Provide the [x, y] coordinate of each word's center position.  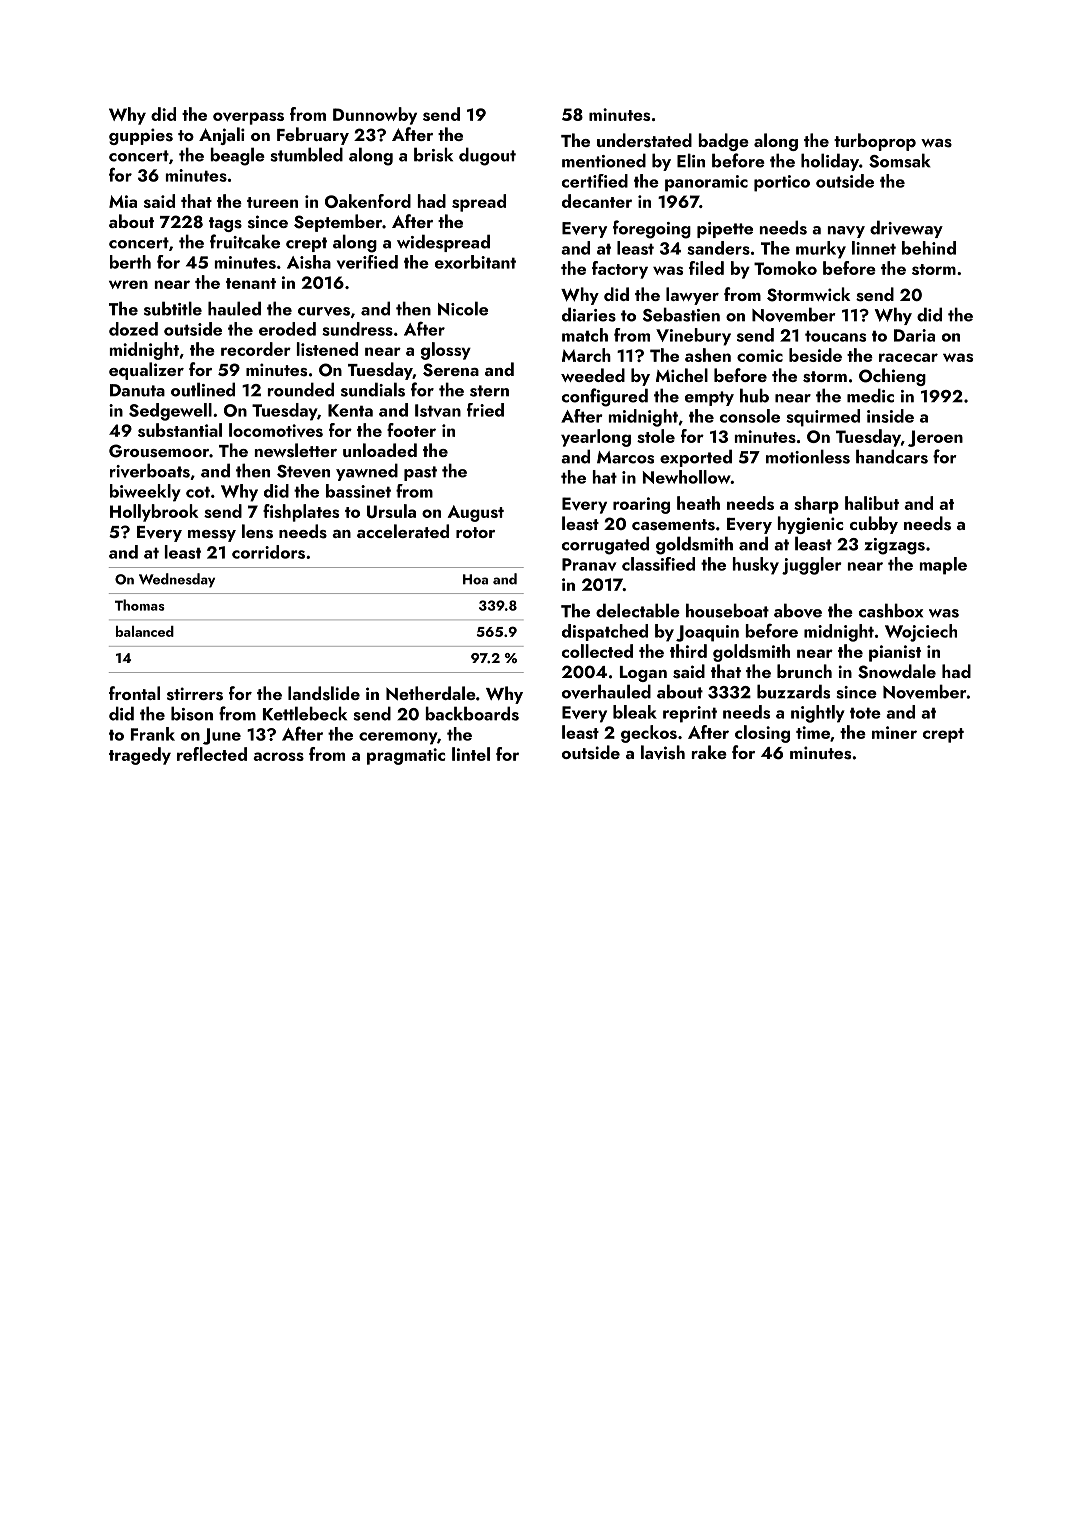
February [313, 136]
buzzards [793, 691]
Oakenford [368, 201]
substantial [180, 430]
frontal [134, 693]
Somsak [900, 160]
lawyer [692, 296]
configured [605, 397]
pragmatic [406, 756]
